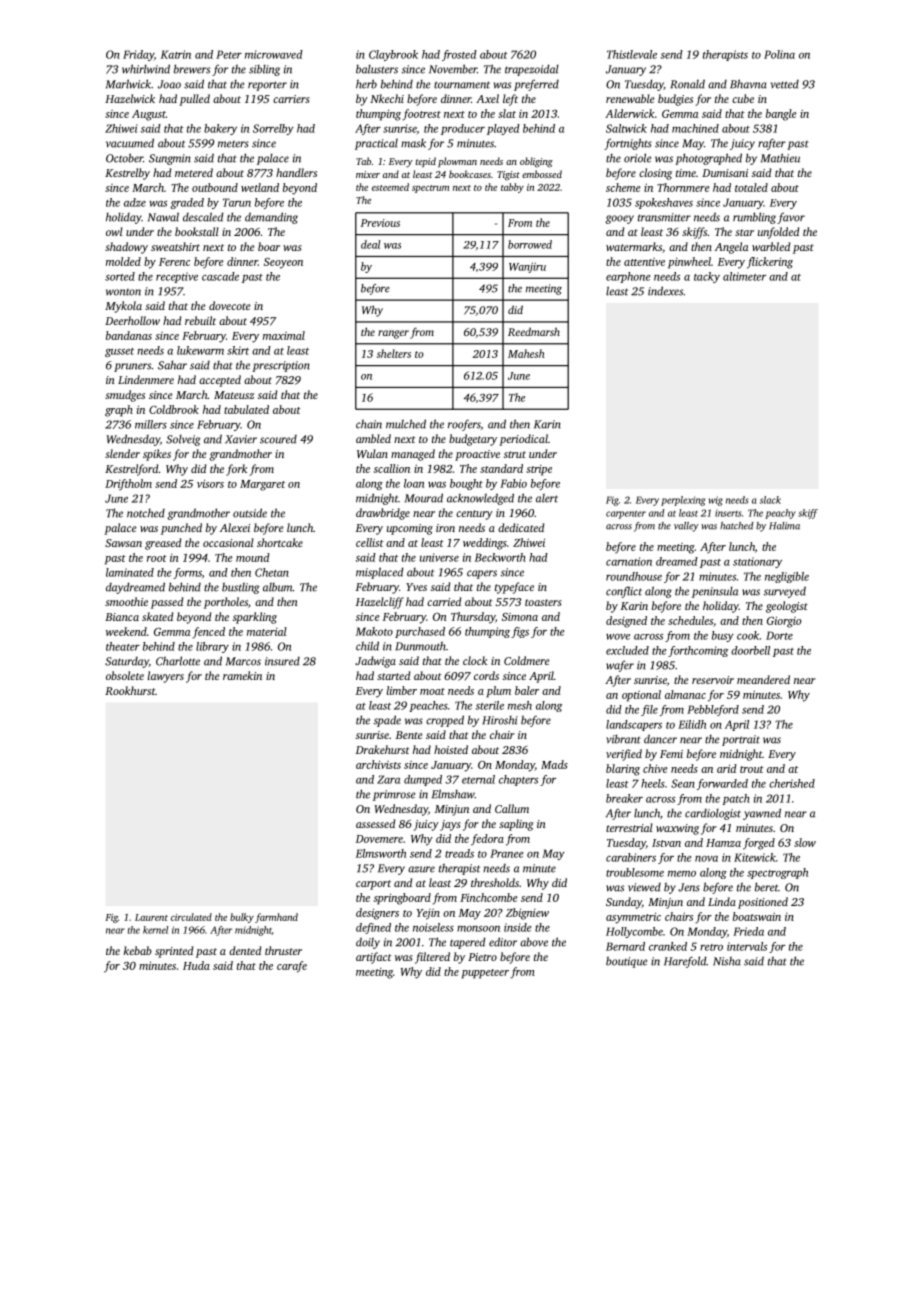  I want to click on trapezoidal, so click(532, 70).
